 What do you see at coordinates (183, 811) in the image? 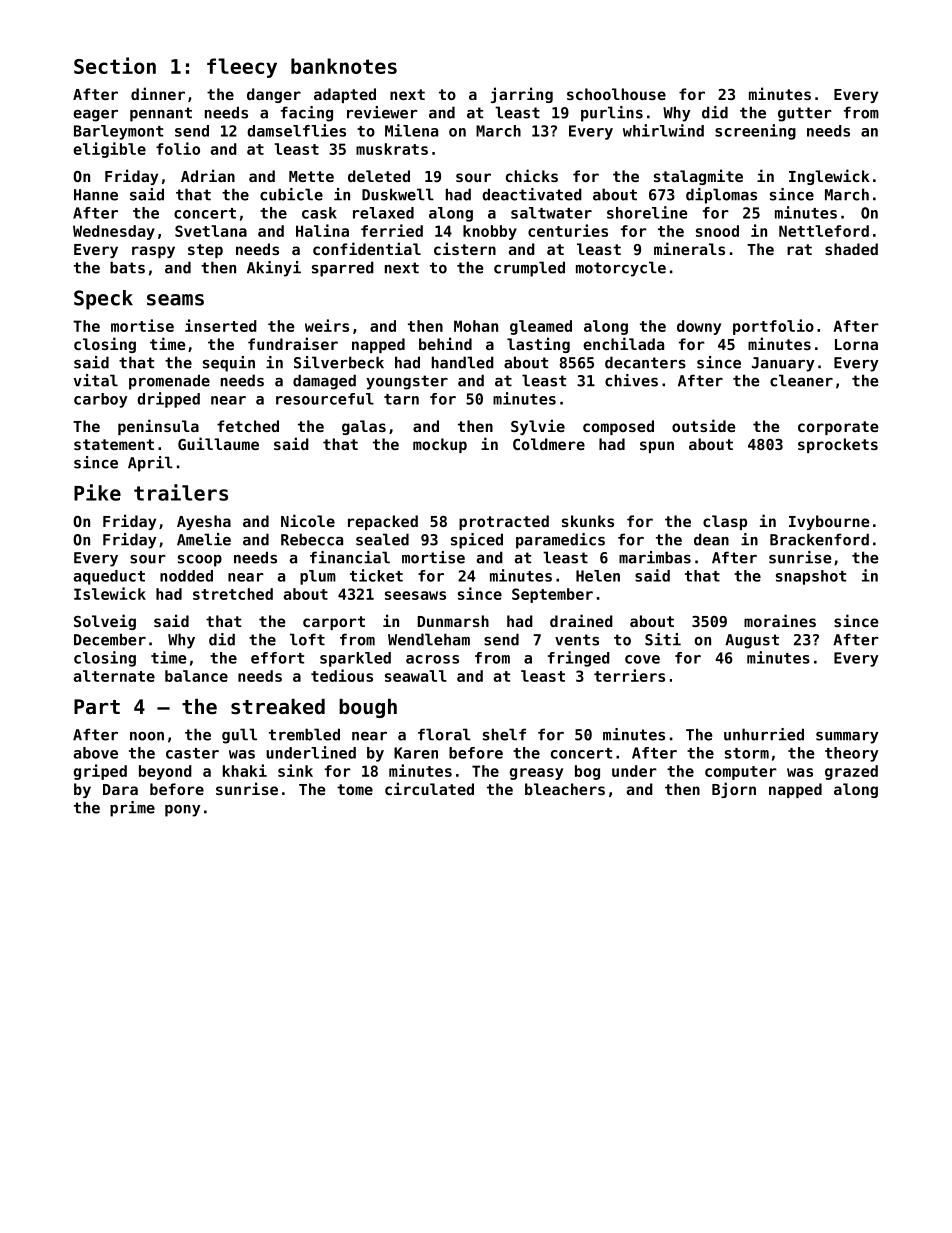
I see `pony` at bounding box center [183, 811].
